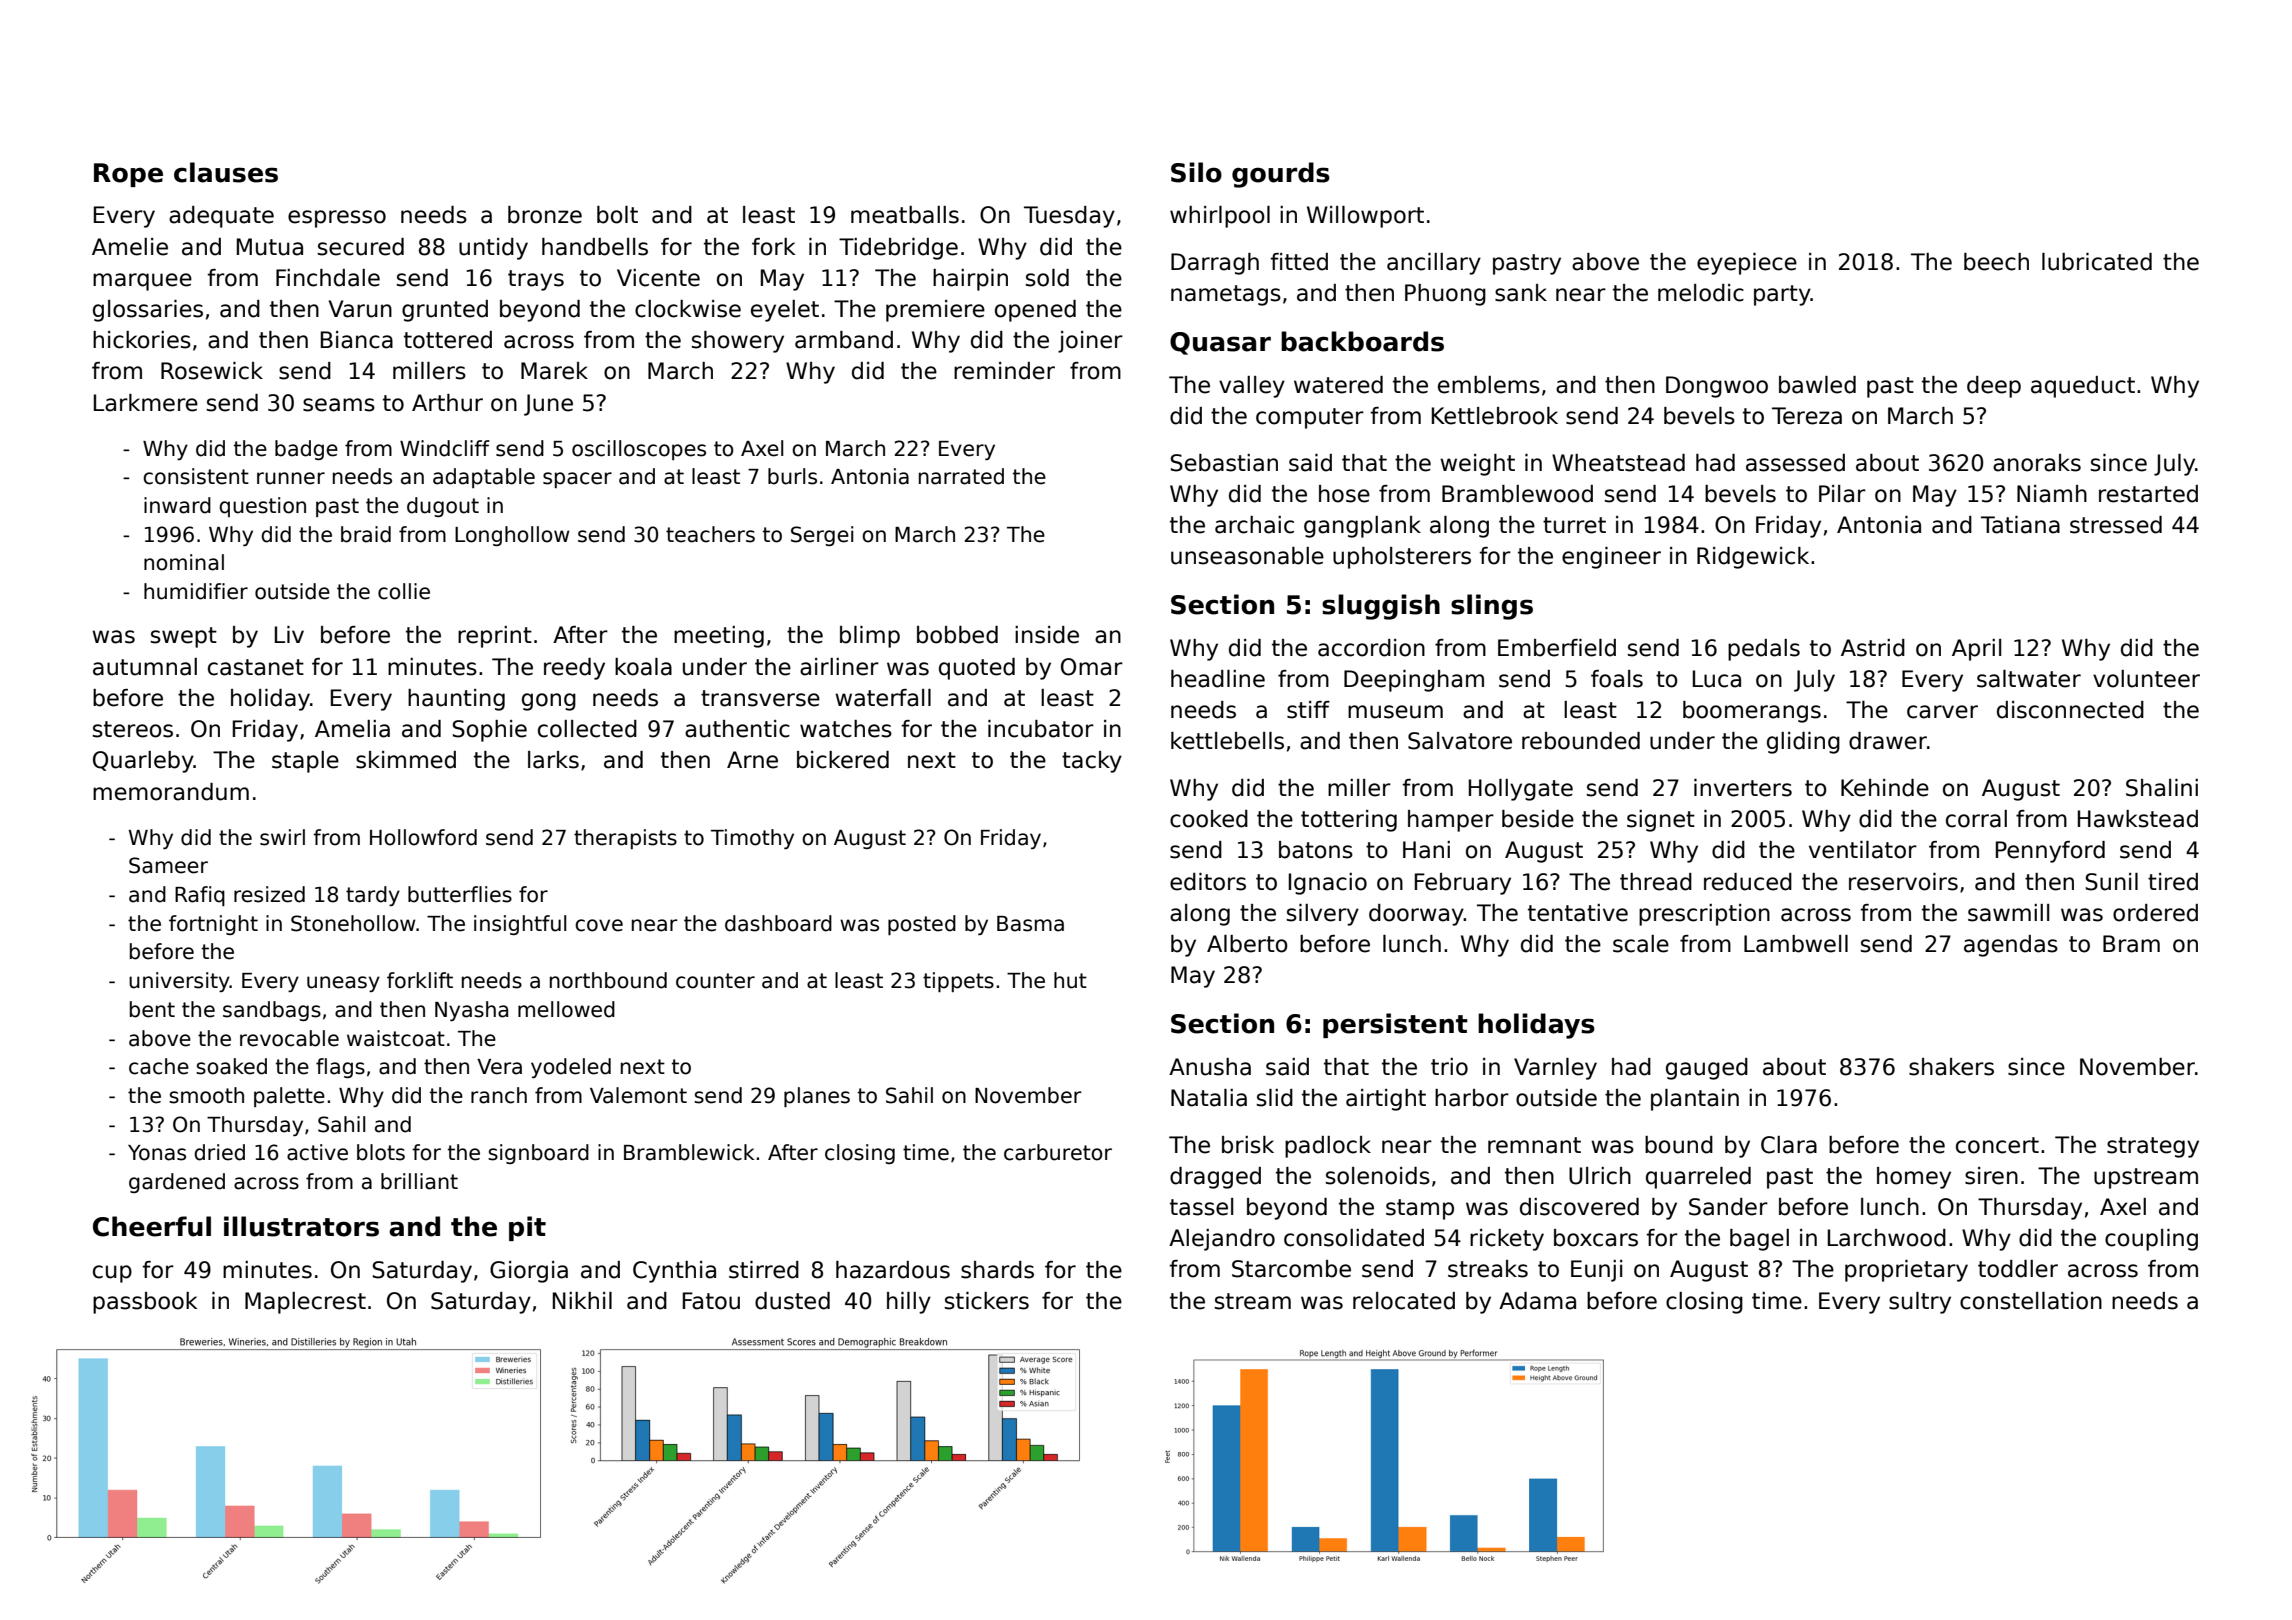 The width and height of the document is (2292, 1620). I want to click on passbook, so click(145, 1303).
